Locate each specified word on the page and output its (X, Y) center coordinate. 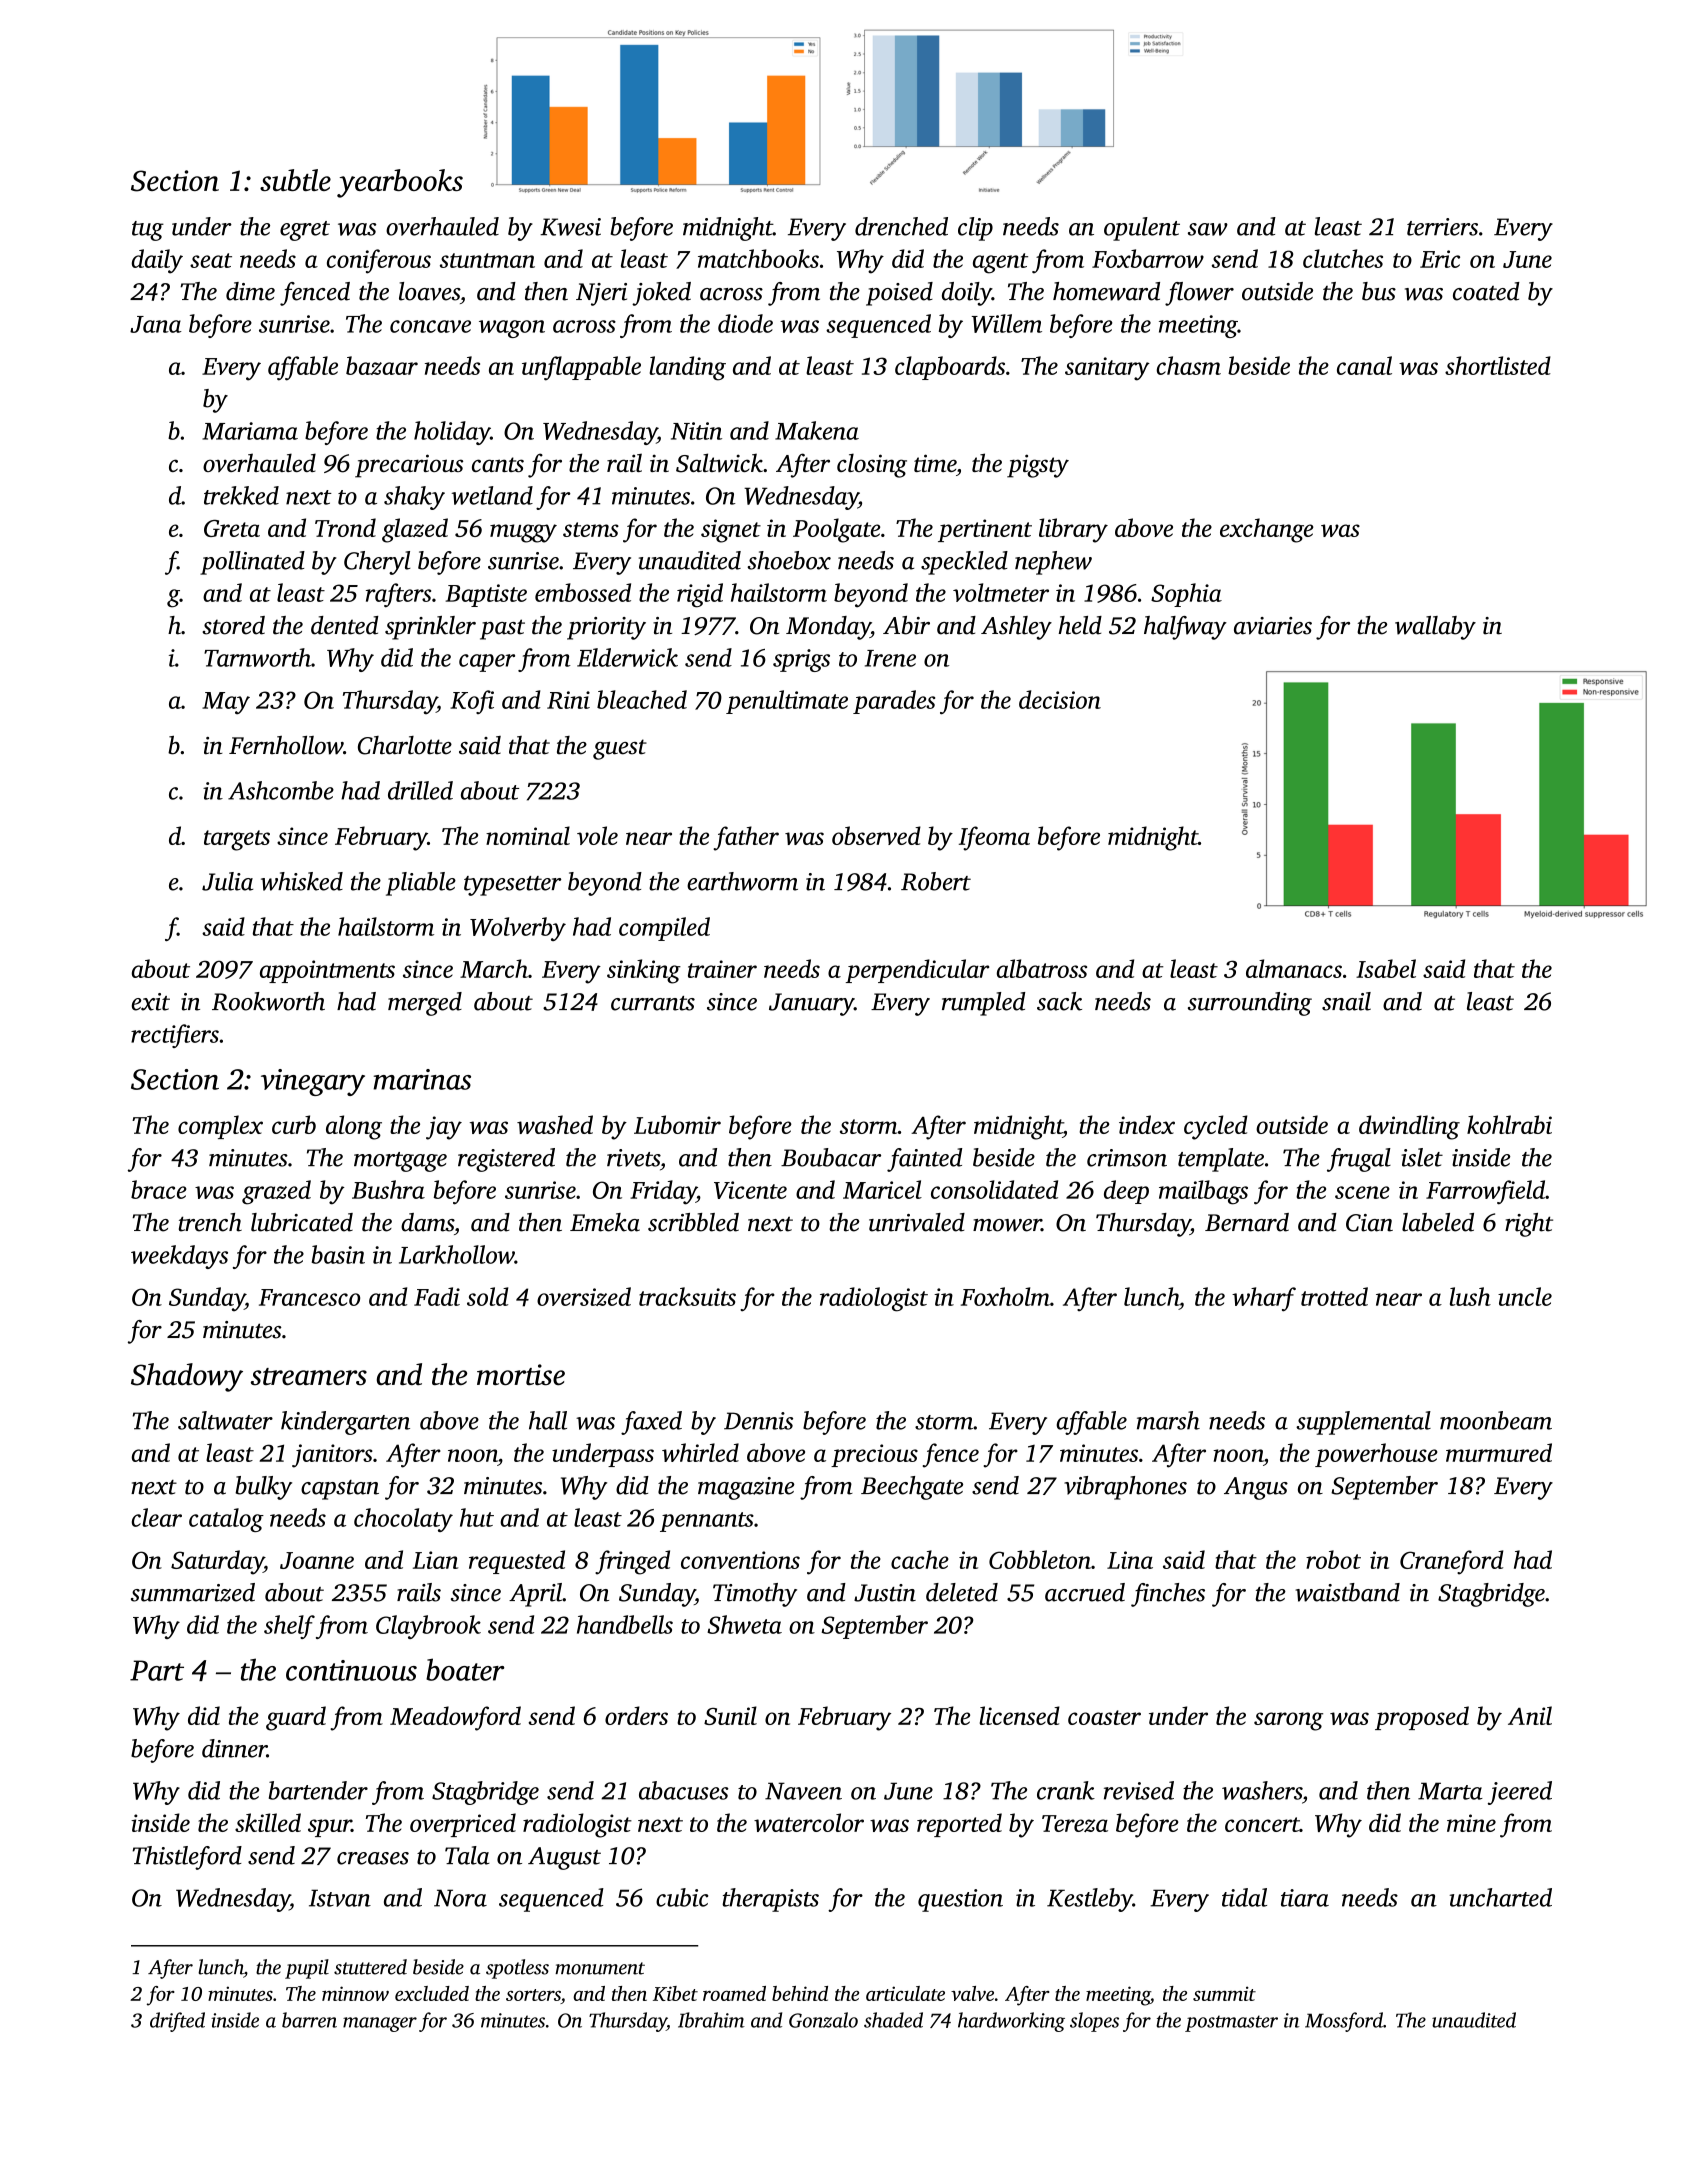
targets (237, 840)
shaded (893, 2020)
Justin (885, 1593)
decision (1060, 699)
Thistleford (187, 1858)
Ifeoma (994, 838)
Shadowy (187, 1377)
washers (1262, 1790)
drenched (901, 226)
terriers (1442, 227)
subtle (295, 180)
